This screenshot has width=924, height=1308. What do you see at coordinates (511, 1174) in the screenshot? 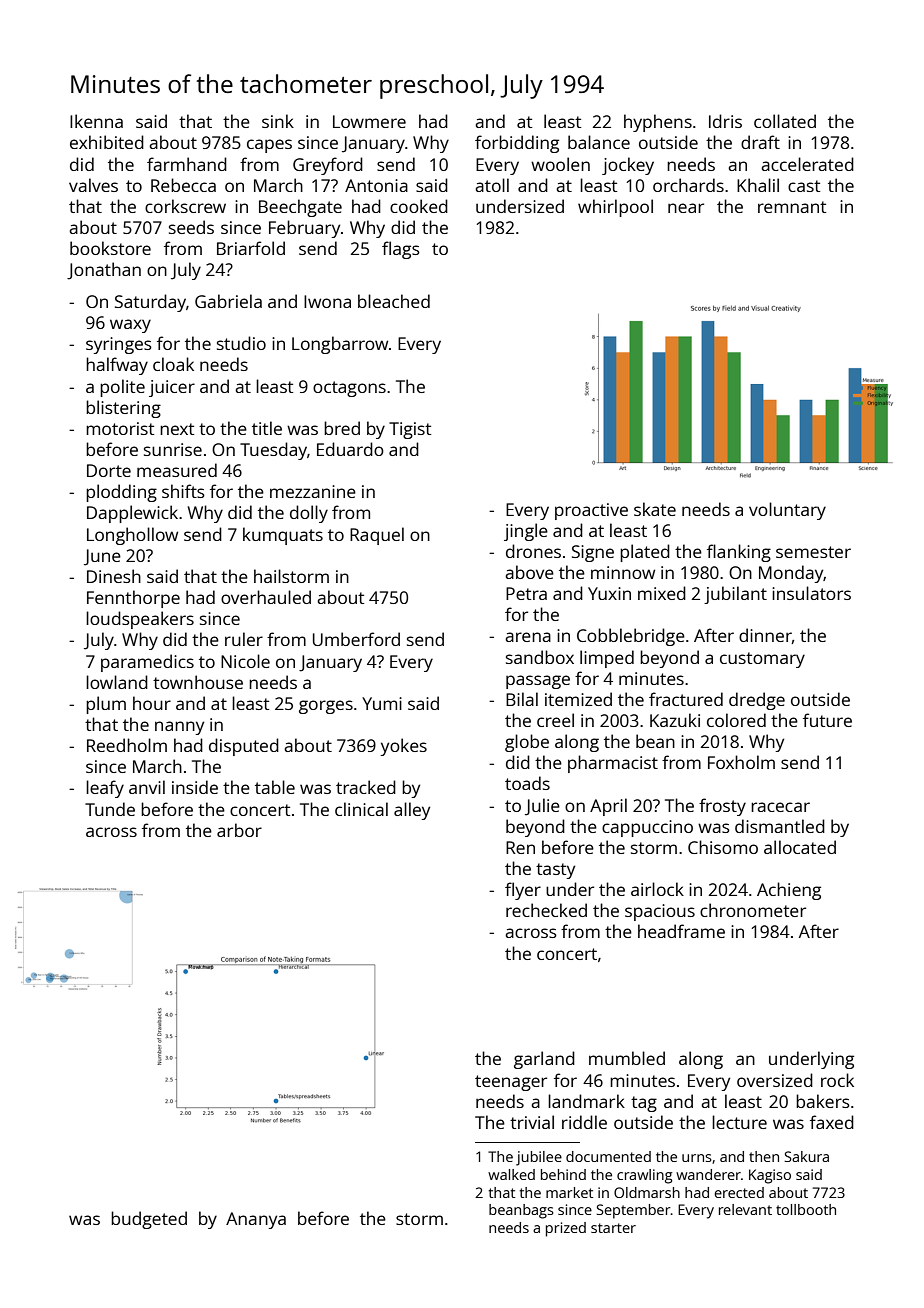
I see `walked` at bounding box center [511, 1174].
